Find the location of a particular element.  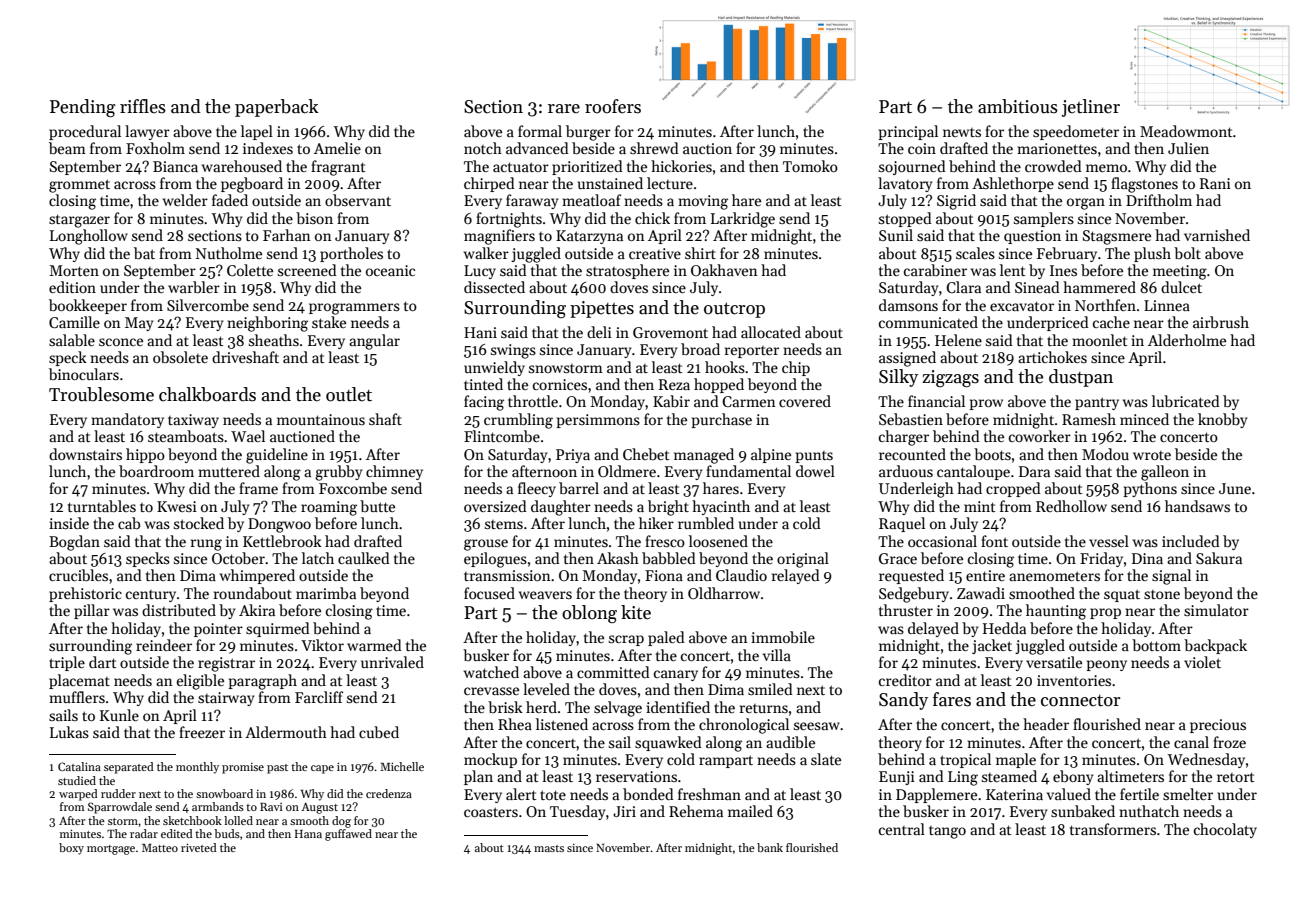

riveted is located at coordinates (199, 847).
